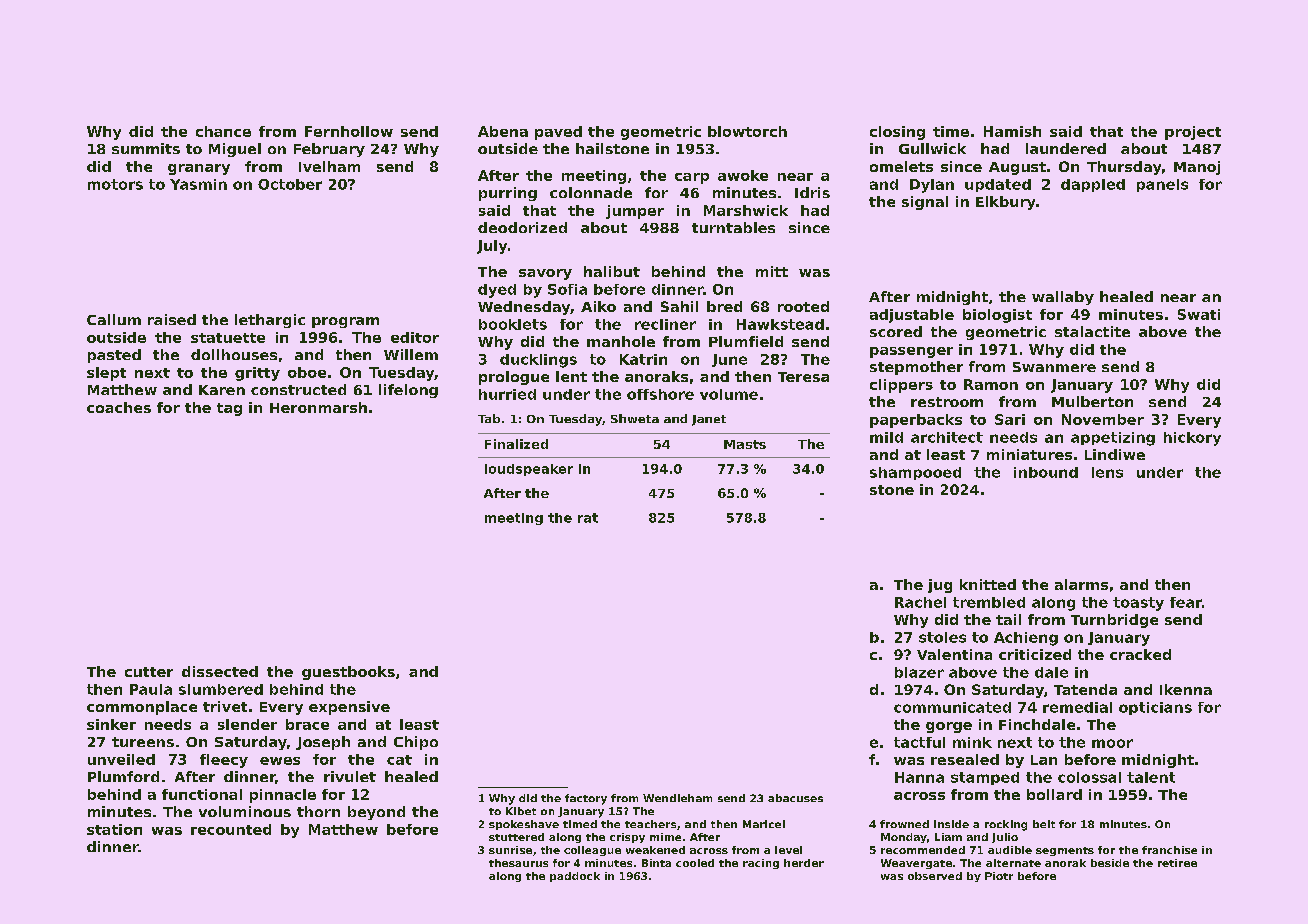  I want to click on paddock, so click(575, 877).
